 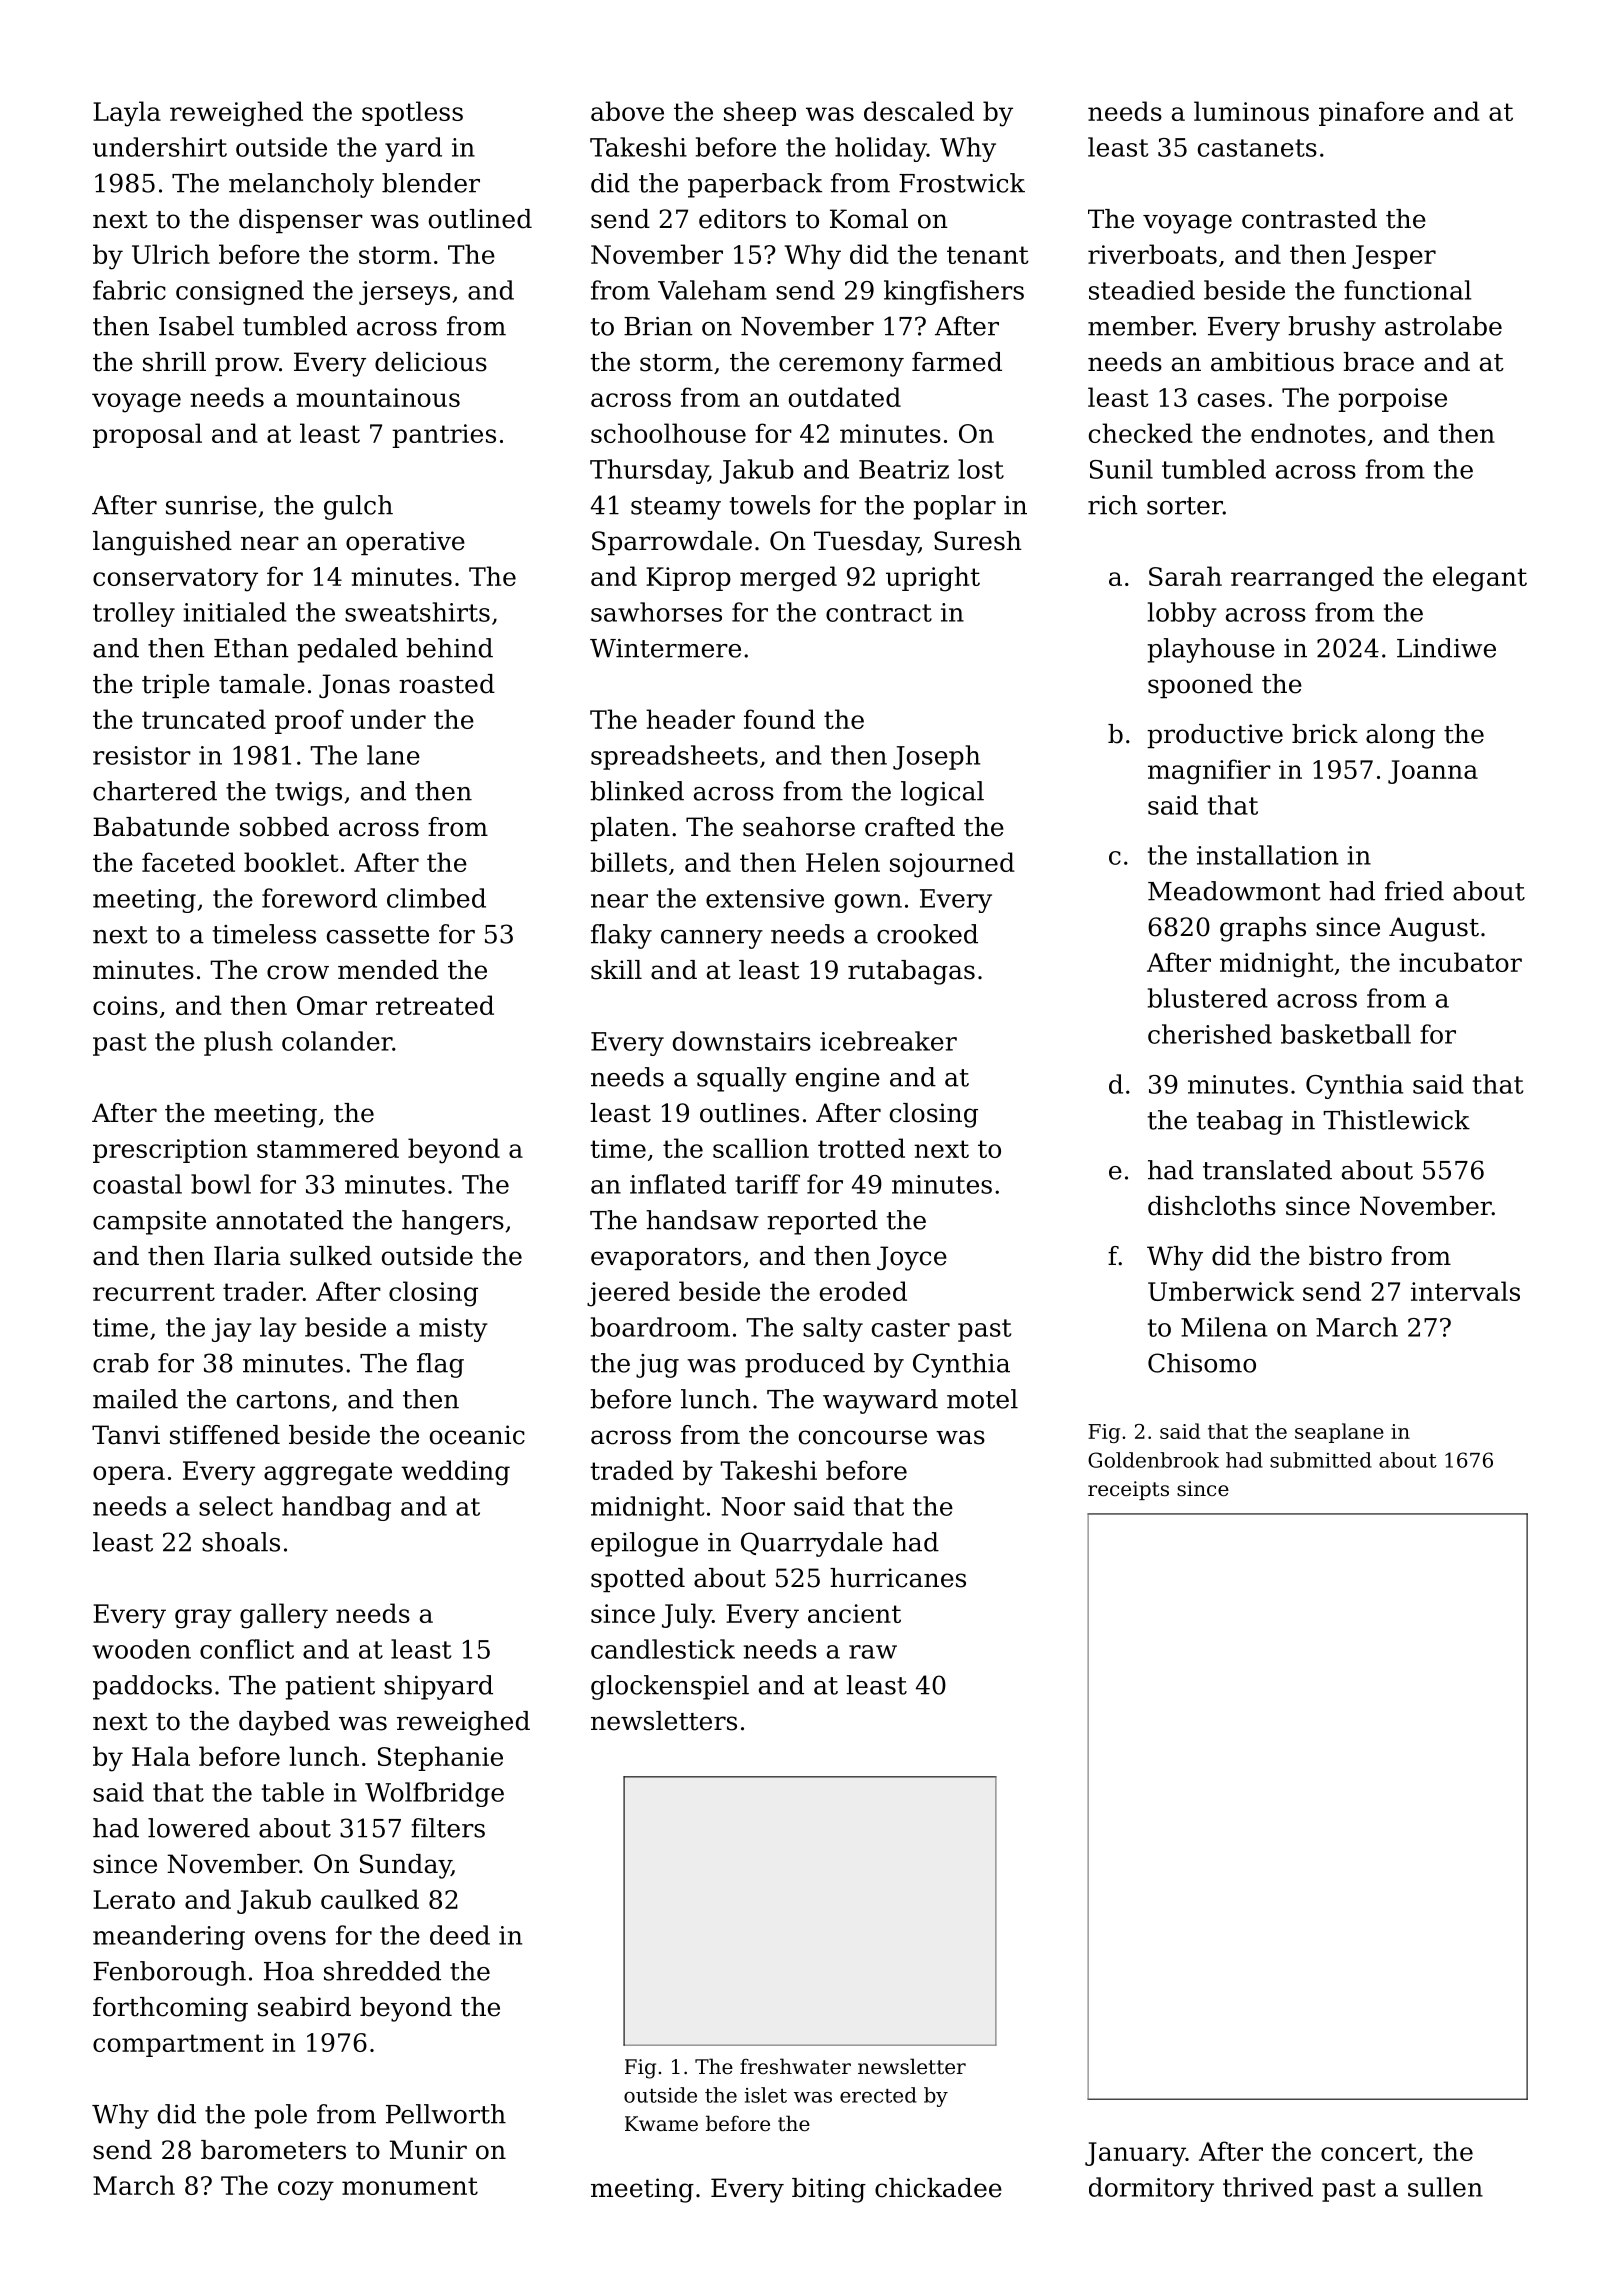 What do you see at coordinates (873, 1652) in the image?
I see `raw` at bounding box center [873, 1652].
